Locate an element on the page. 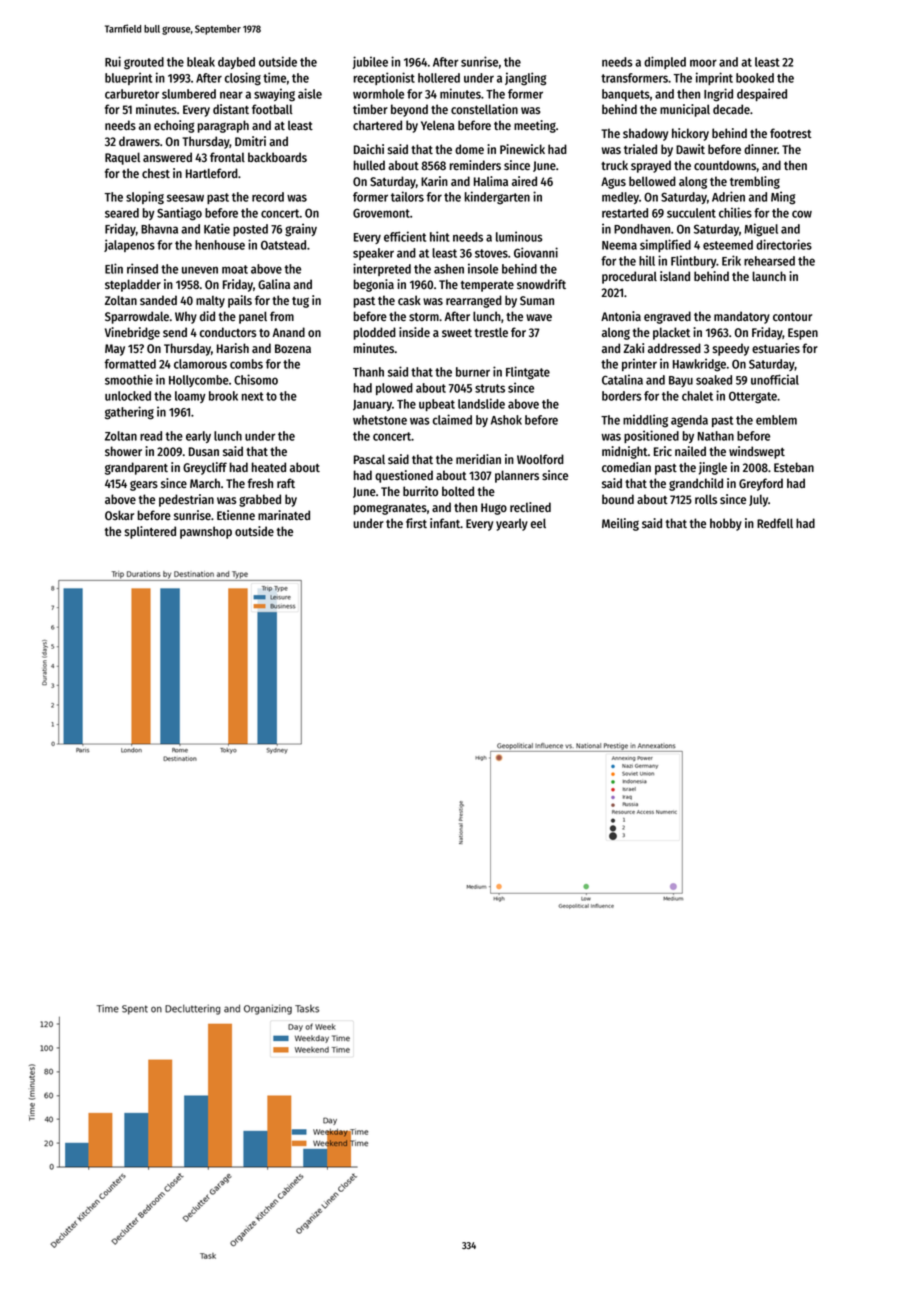 The height and width of the image is (1308, 924). cow is located at coordinates (802, 214).
